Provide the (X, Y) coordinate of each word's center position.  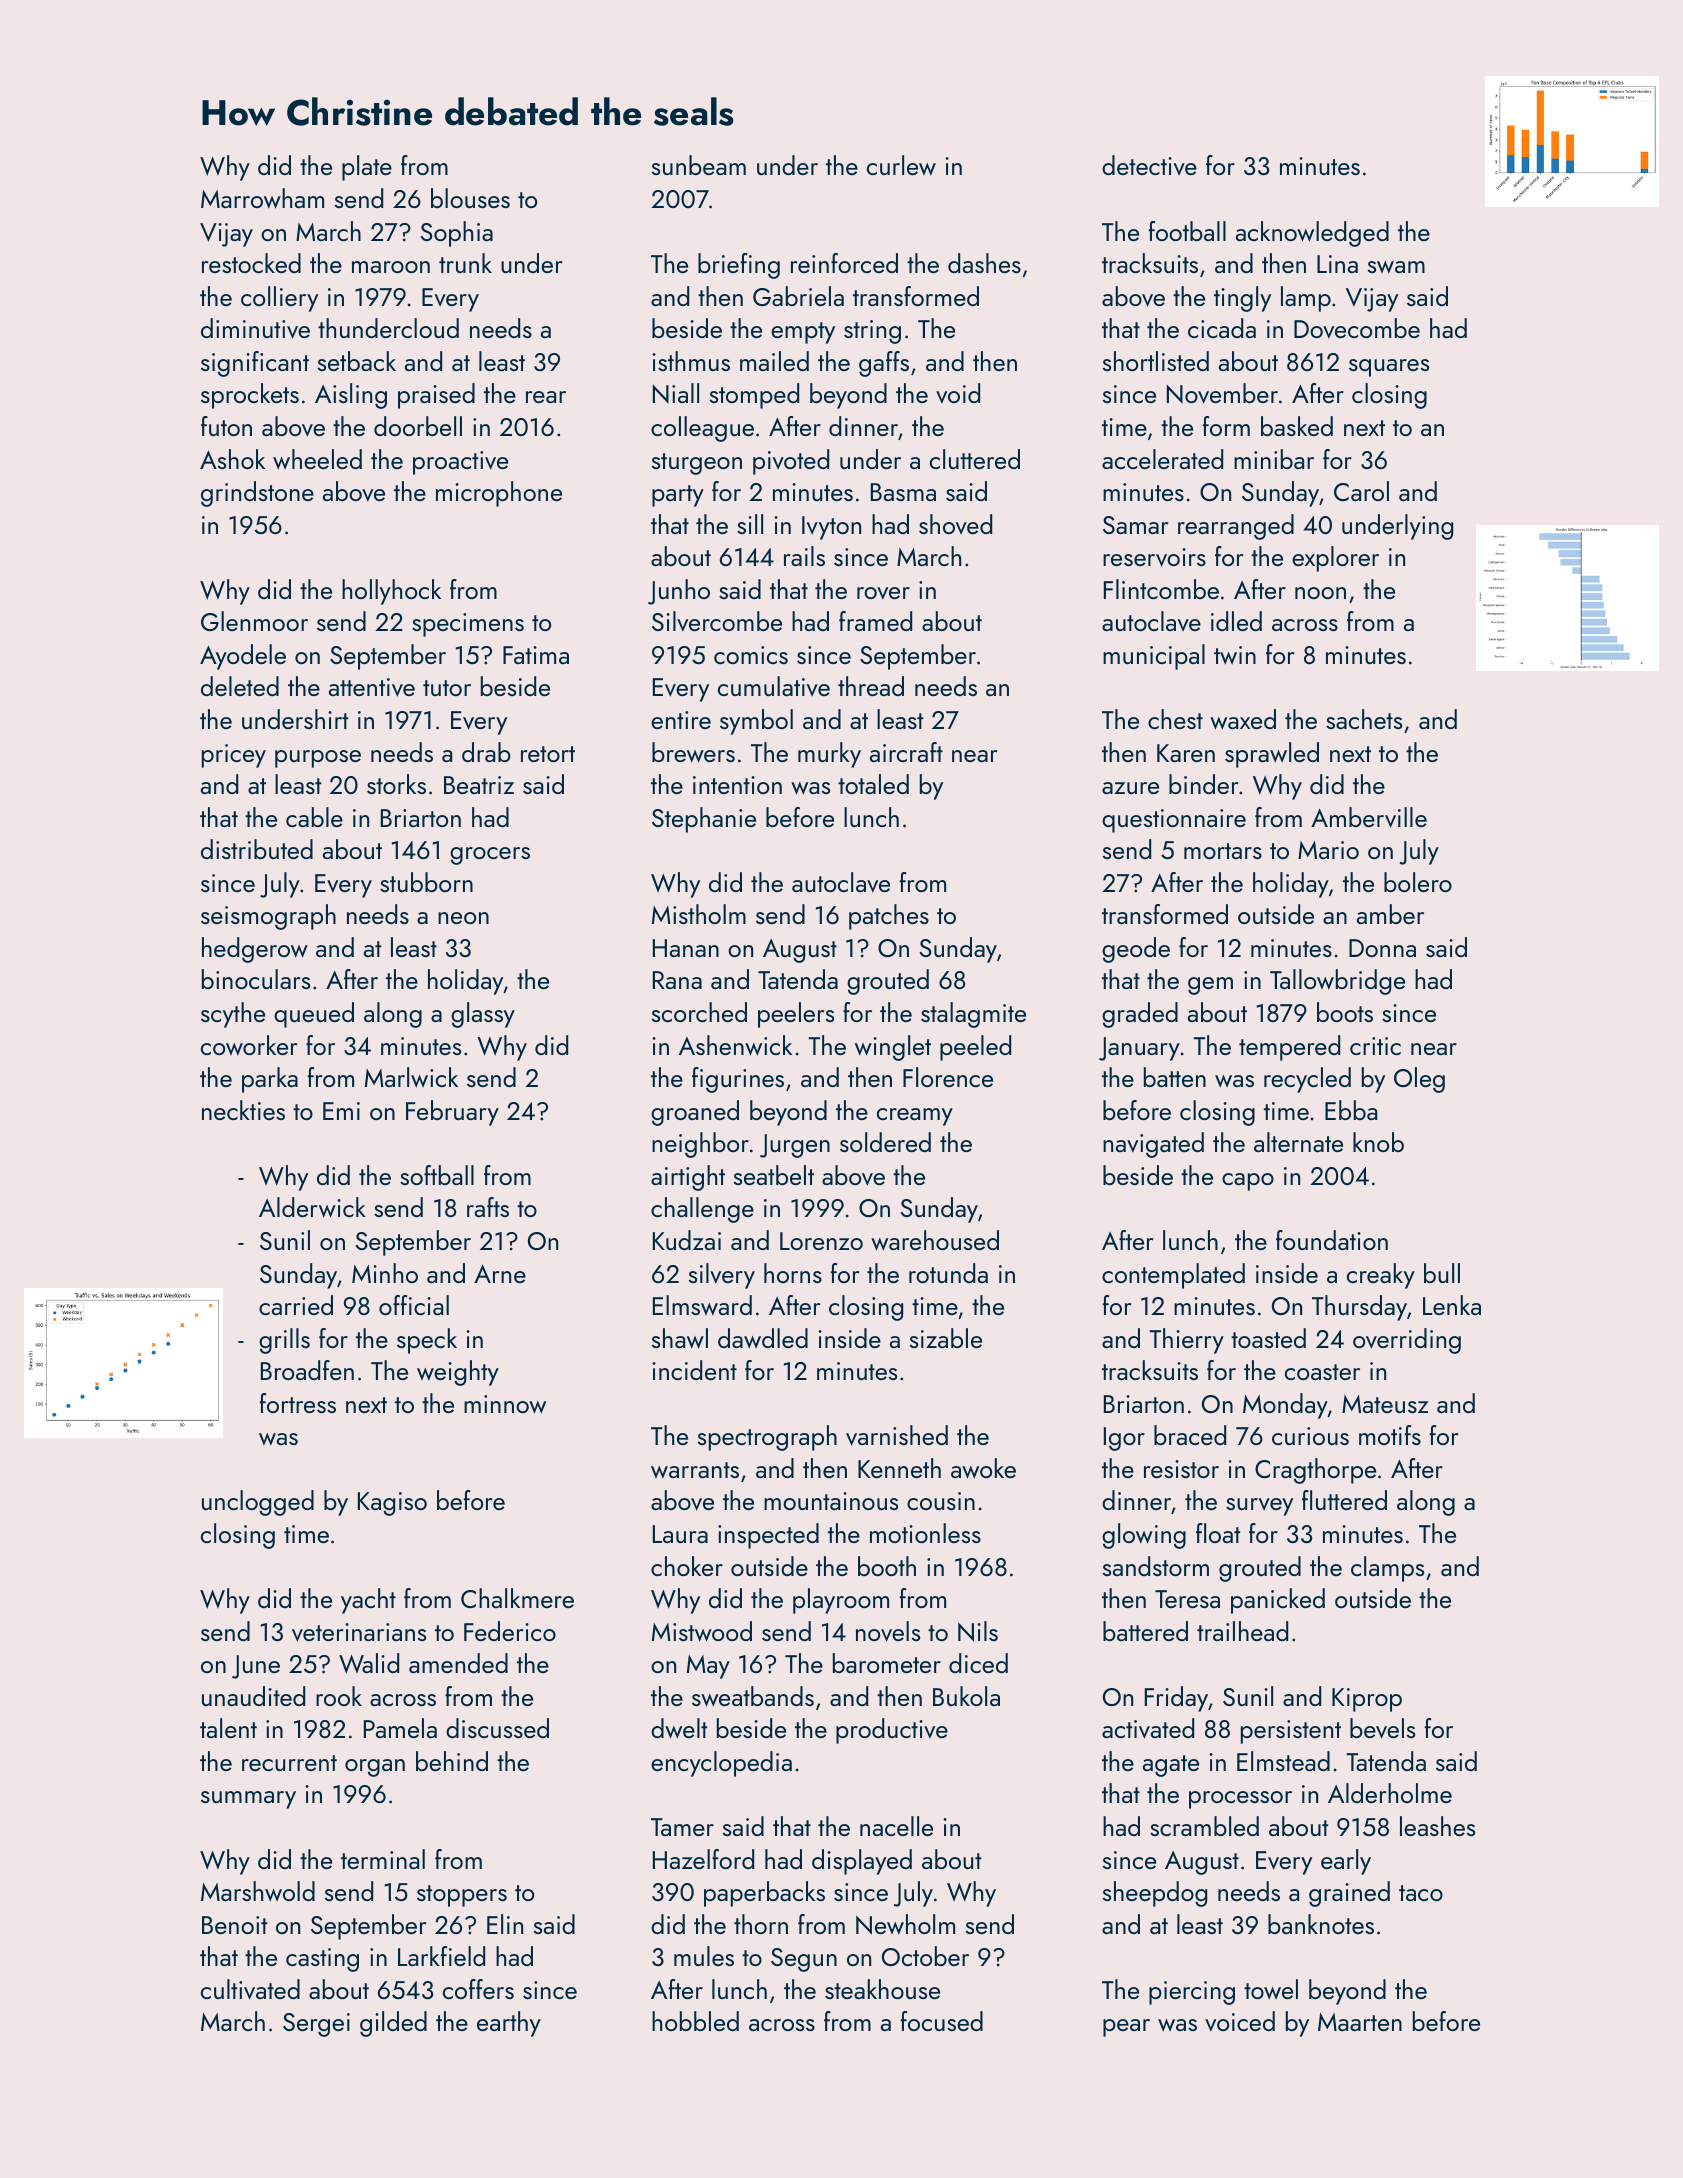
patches (889, 917)
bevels (1382, 1728)
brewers (693, 752)
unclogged (258, 1503)
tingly (1242, 299)
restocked (251, 263)
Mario (1328, 850)
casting (322, 1960)
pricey (234, 756)
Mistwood (702, 1631)
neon (463, 918)
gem (1210, 986)
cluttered (975, 459)
